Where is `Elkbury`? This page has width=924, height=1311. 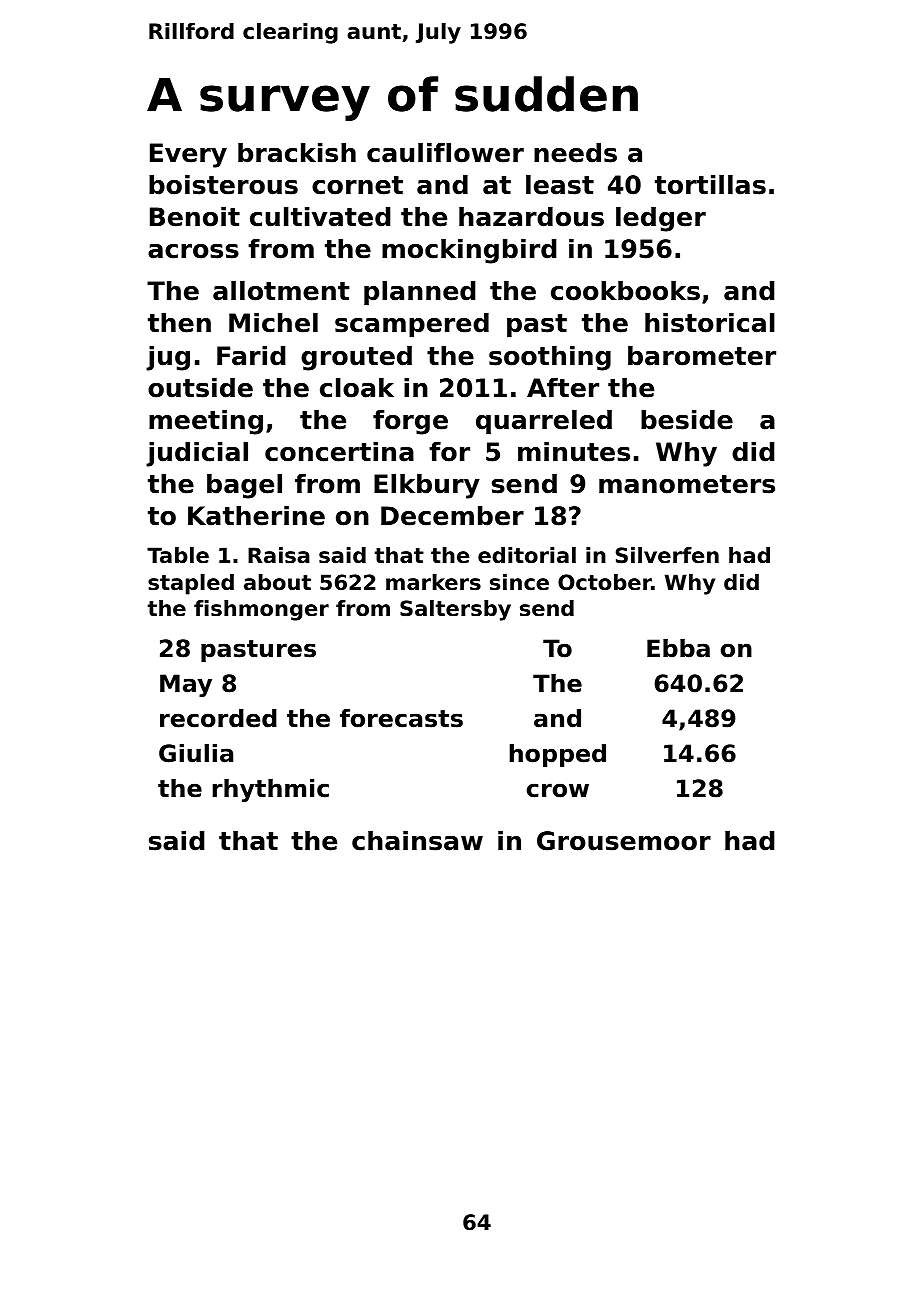
Elkbury is located at coordinates (427, 486).
